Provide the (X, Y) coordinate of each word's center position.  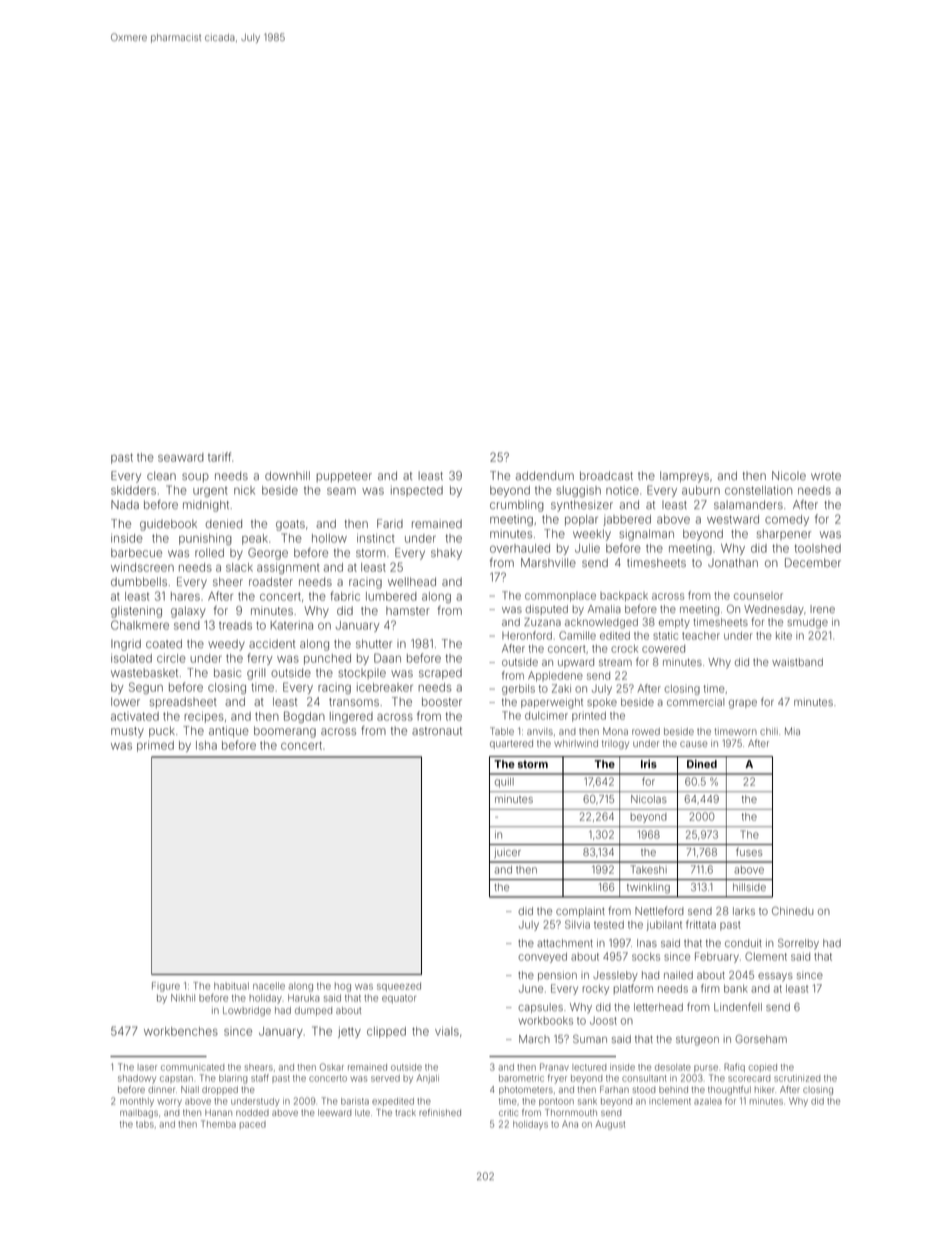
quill (504, 783)
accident (272, 643)
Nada (125, 504)
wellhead (412, 581)
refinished (440, 1112)
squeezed (399, 986)
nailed (678, 975)
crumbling (517, 506)
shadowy (137, 1079)
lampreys (684, 477)
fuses (749, 851)
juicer (507, 853)
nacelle (269, 986)
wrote (826, 476)
